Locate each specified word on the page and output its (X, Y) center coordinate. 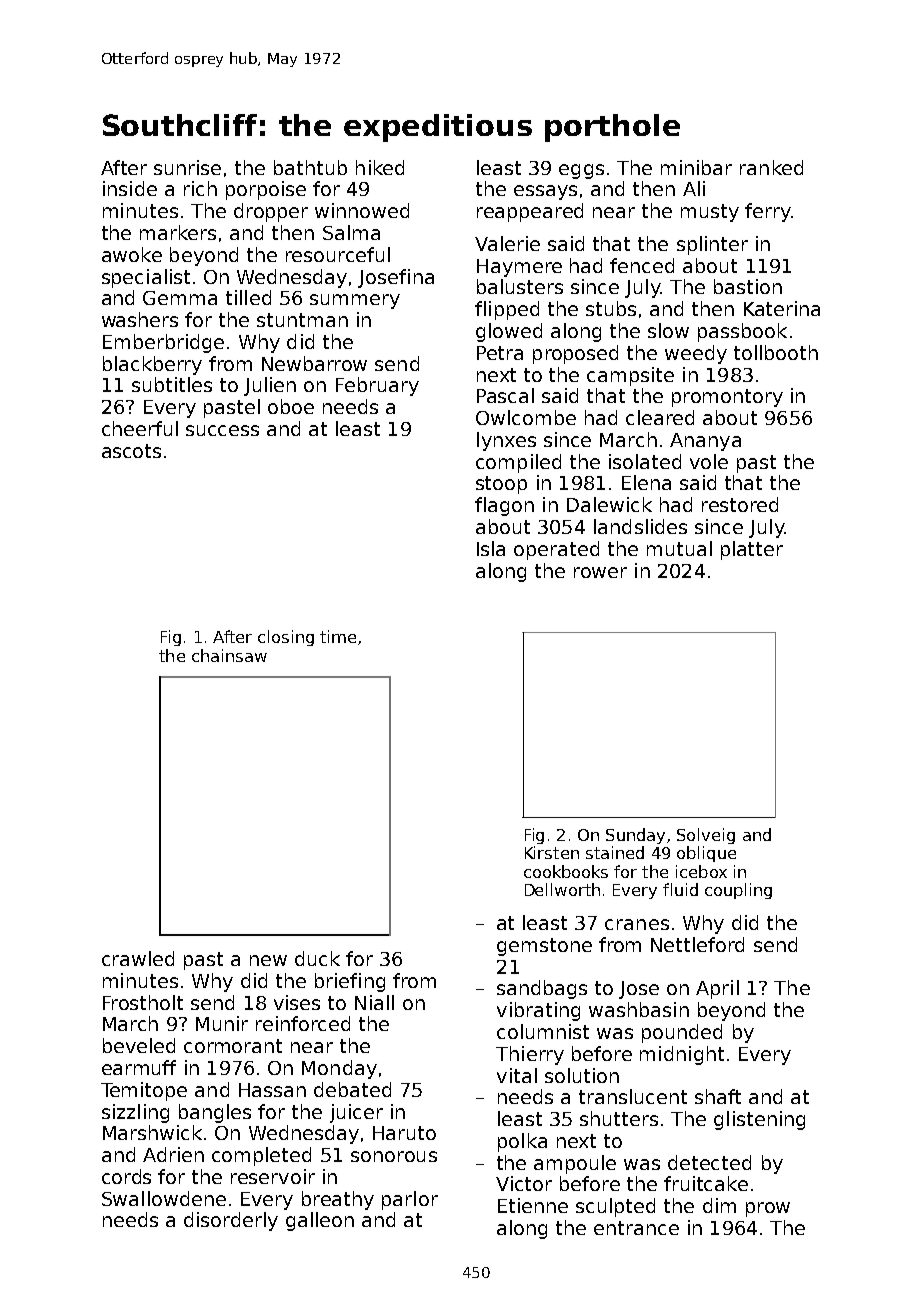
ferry (768, 212)
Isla (491, 548)
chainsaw (229, 655)
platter (752, 550)
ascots (131, 451)
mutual (679, 548)
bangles (215, 1113)
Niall (374, 1002)
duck (317, 958)
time (338, 636)
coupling (738, 891)
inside (130, 188)
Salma (351, 232)
